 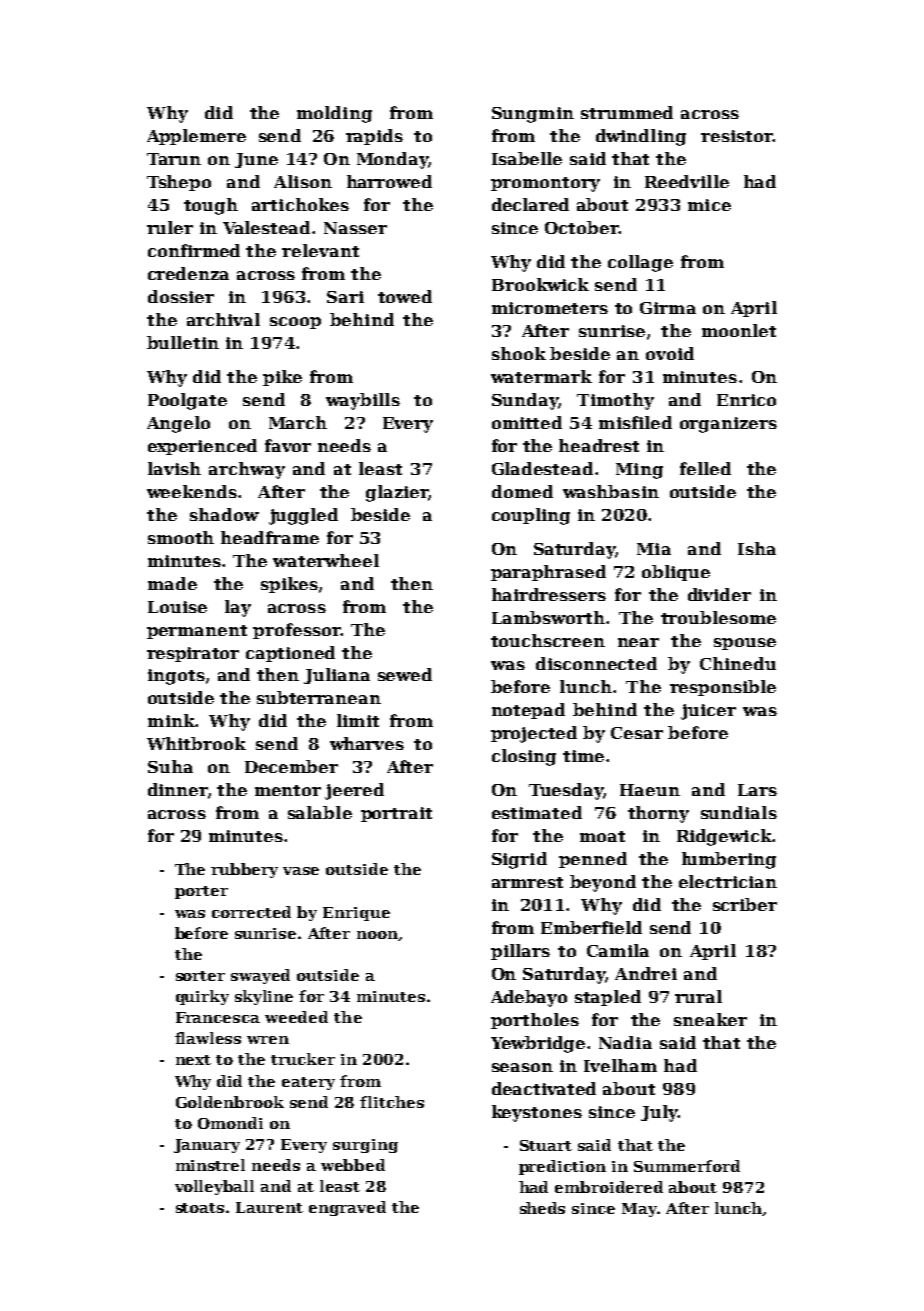 What do you see at coordinates (668, 308) in the screenshot?
I see `Girma` at bounding box center [668, 308].
